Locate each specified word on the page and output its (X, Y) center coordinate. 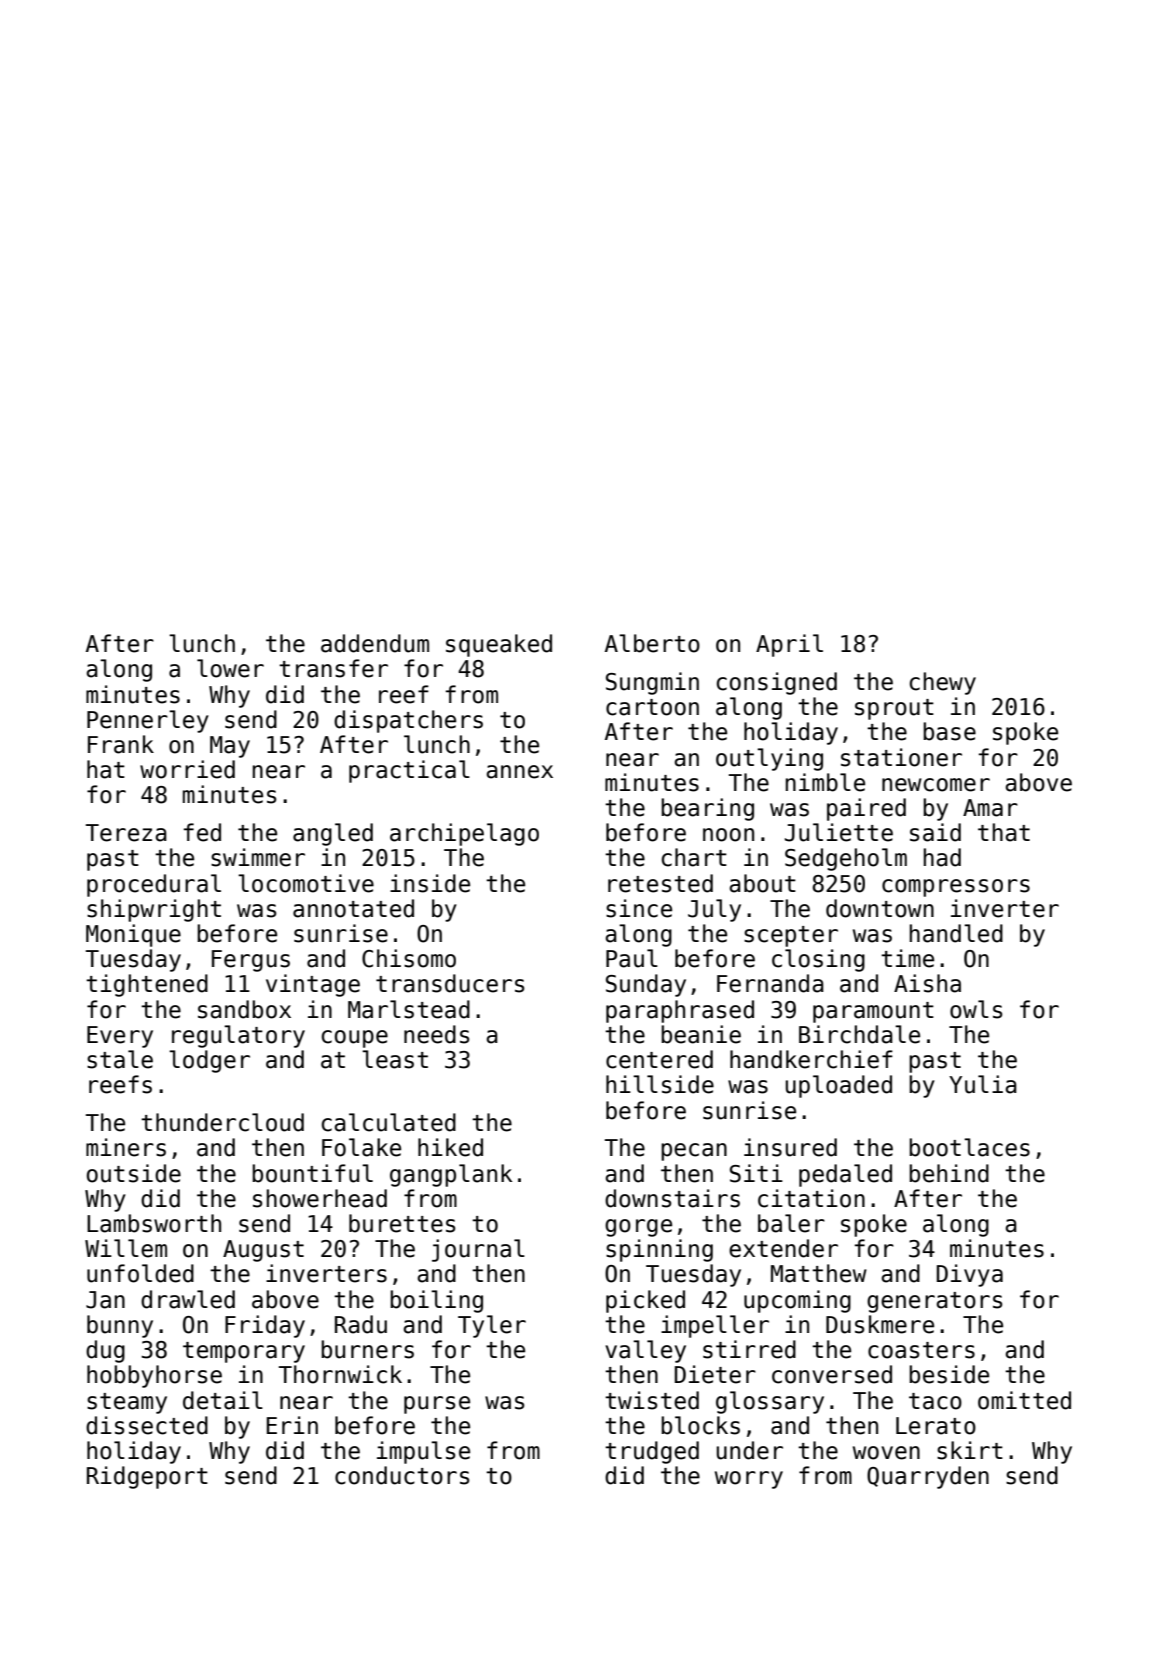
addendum (375, 643)
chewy (943, 683)
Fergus (251, 961)
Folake (361, 1147)
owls (976, 1009)
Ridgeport (147, 1477)
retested (660, 883)
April (789, 645)
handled (956, 933)
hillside (660, 1084)
